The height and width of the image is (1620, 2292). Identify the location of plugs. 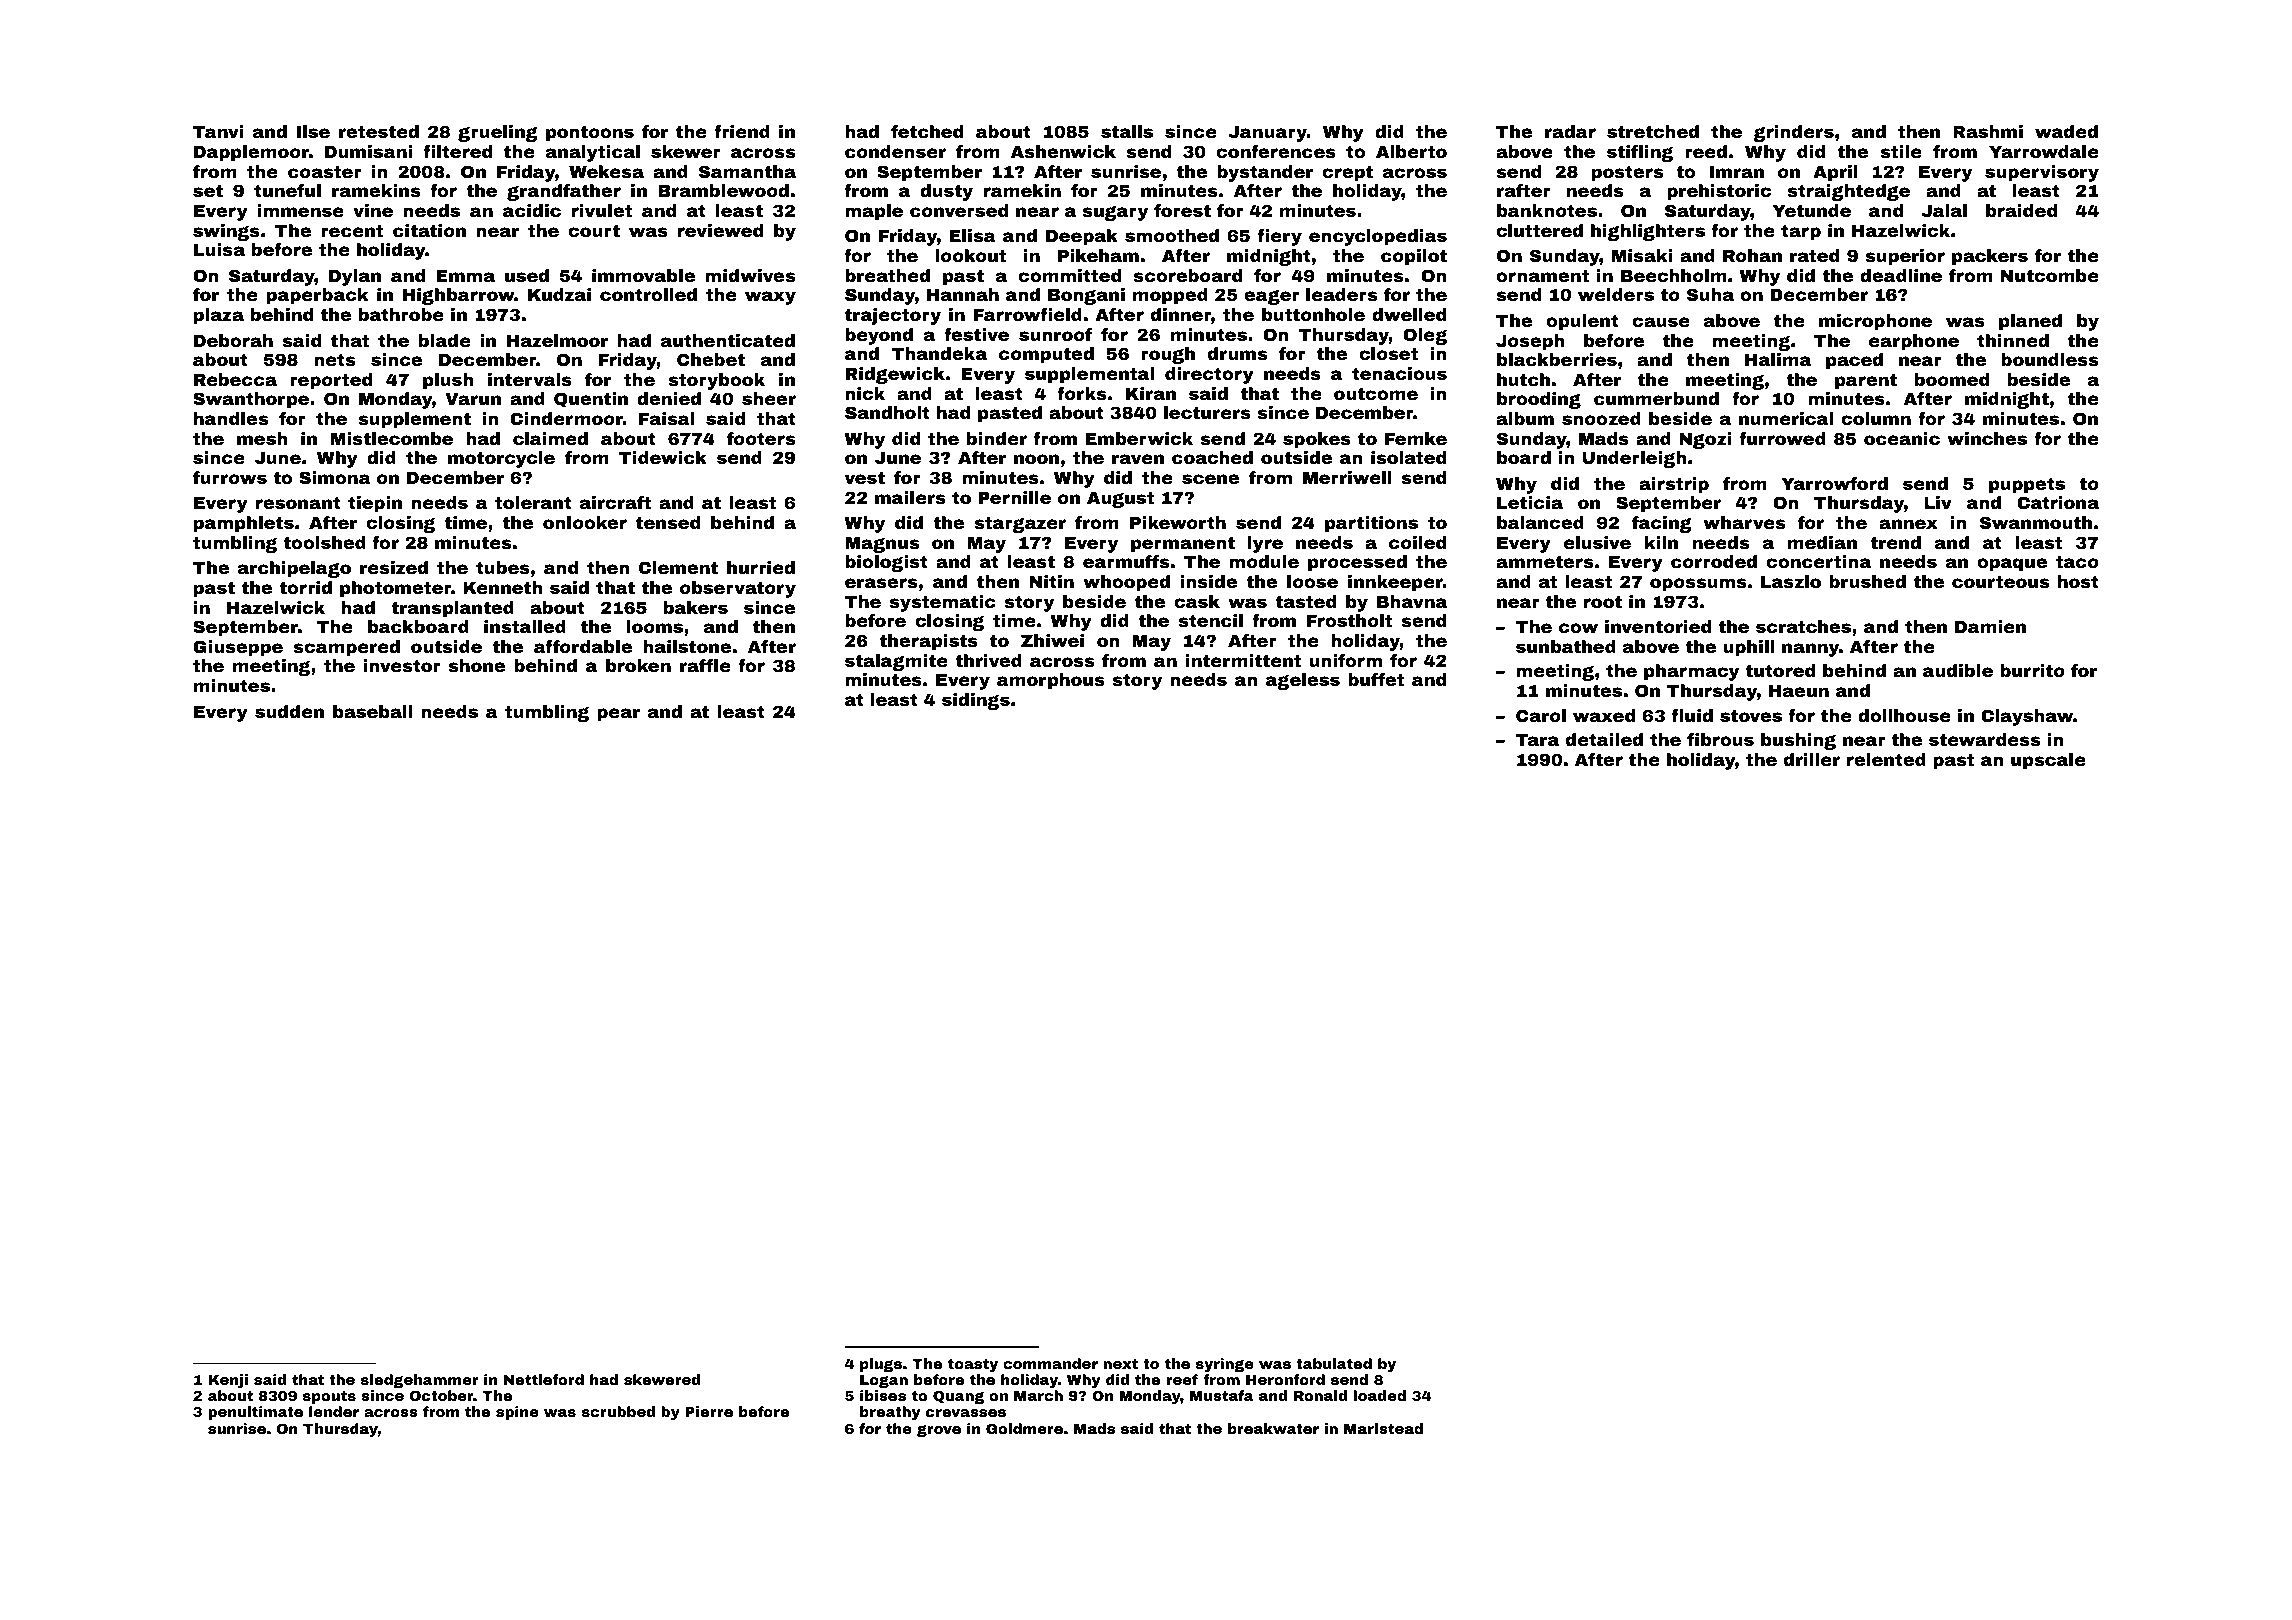
(881, 1365).
